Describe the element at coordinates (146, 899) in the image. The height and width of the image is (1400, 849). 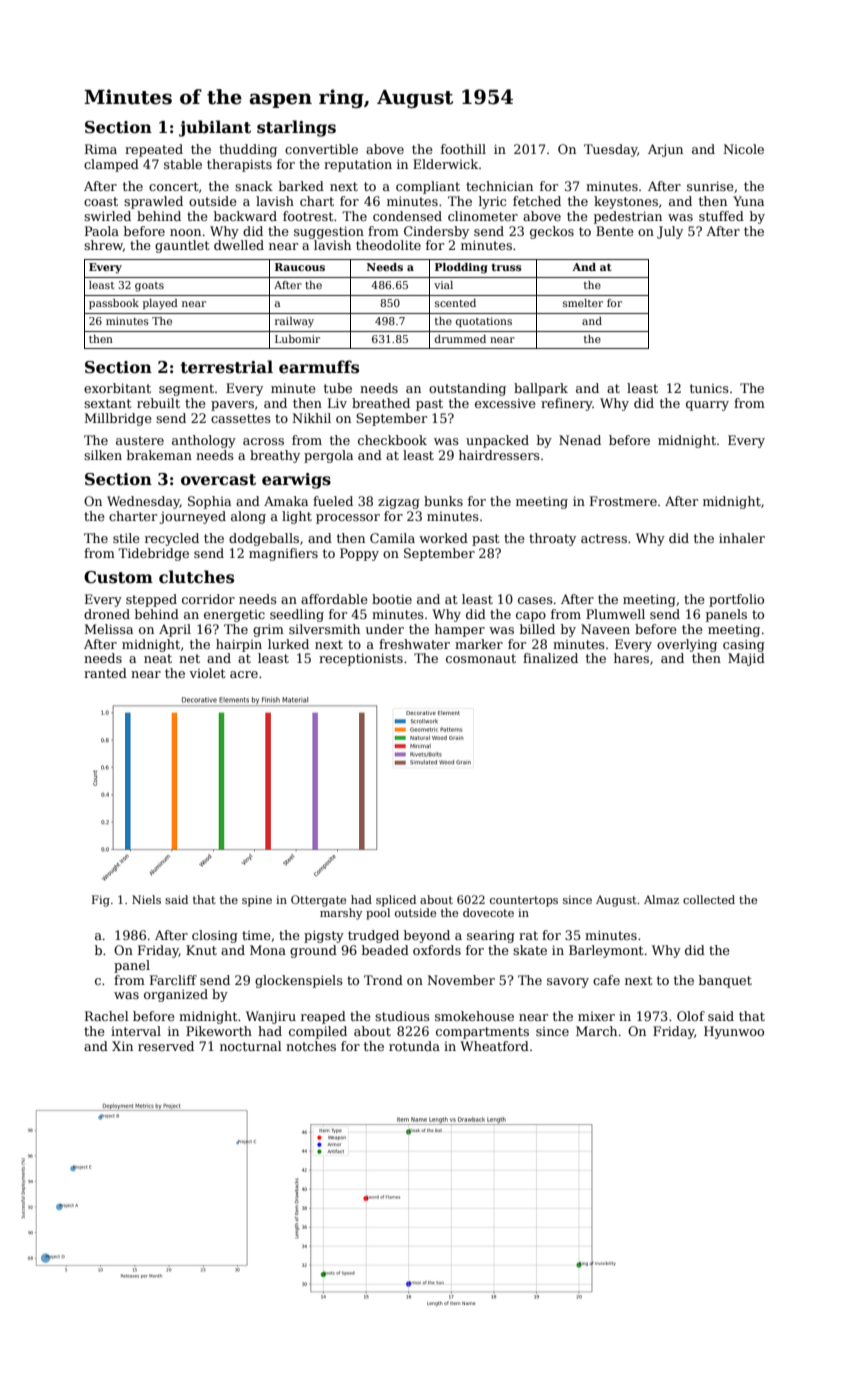
I see `Niels` at that location.
